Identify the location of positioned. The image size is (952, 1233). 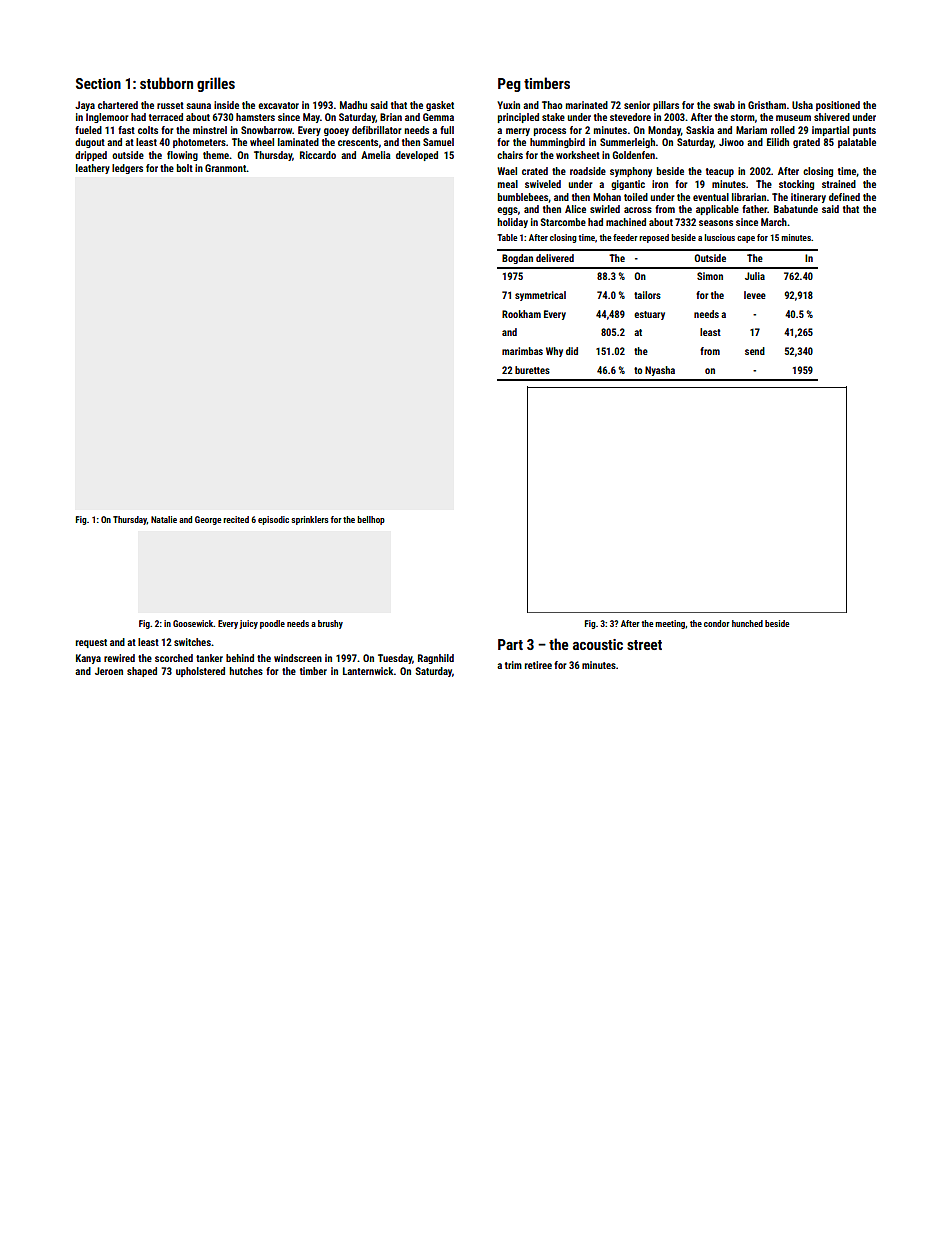
(838, 106).
